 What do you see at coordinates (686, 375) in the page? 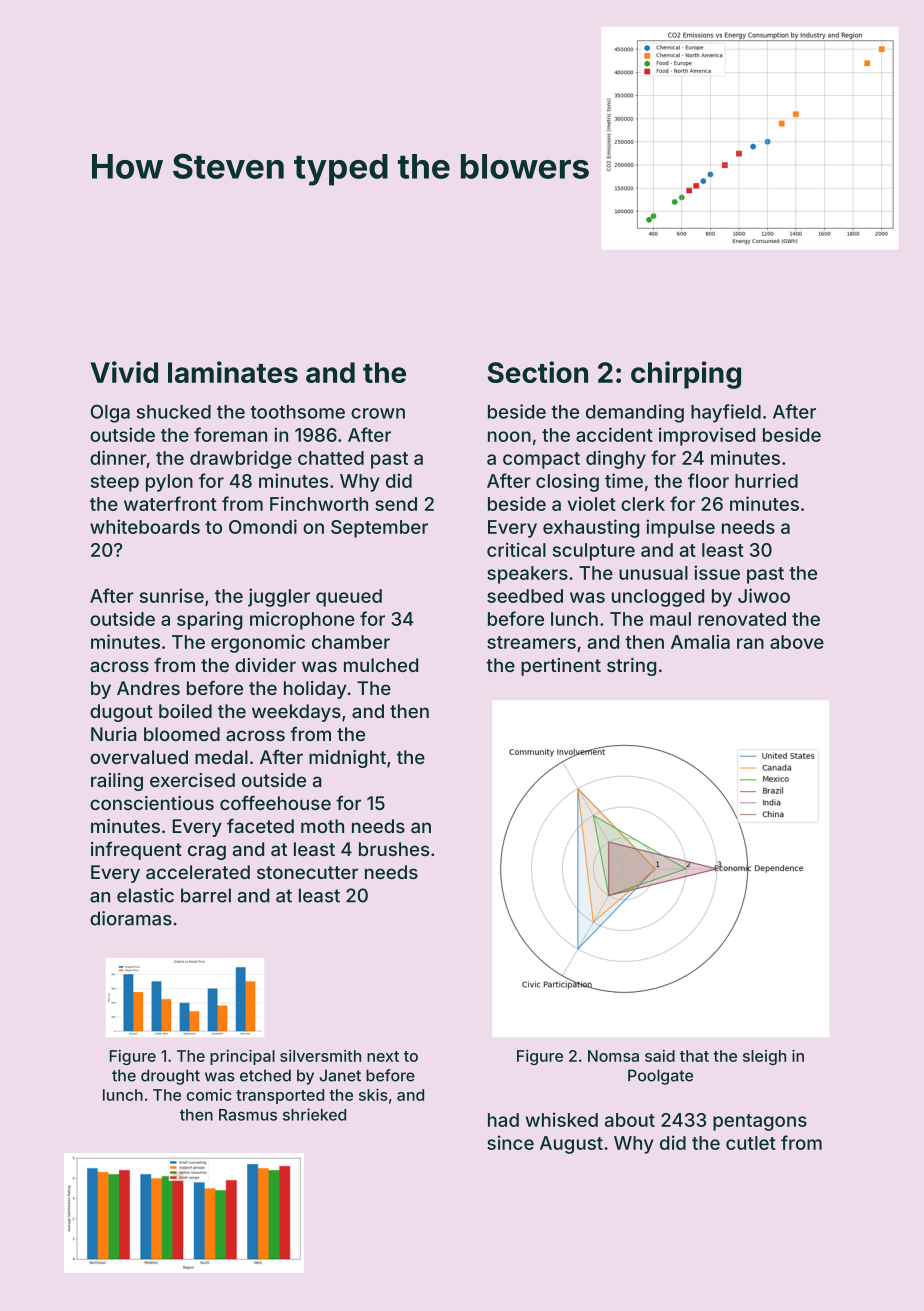
I see `chirping` at bounding box center [686, 375].
